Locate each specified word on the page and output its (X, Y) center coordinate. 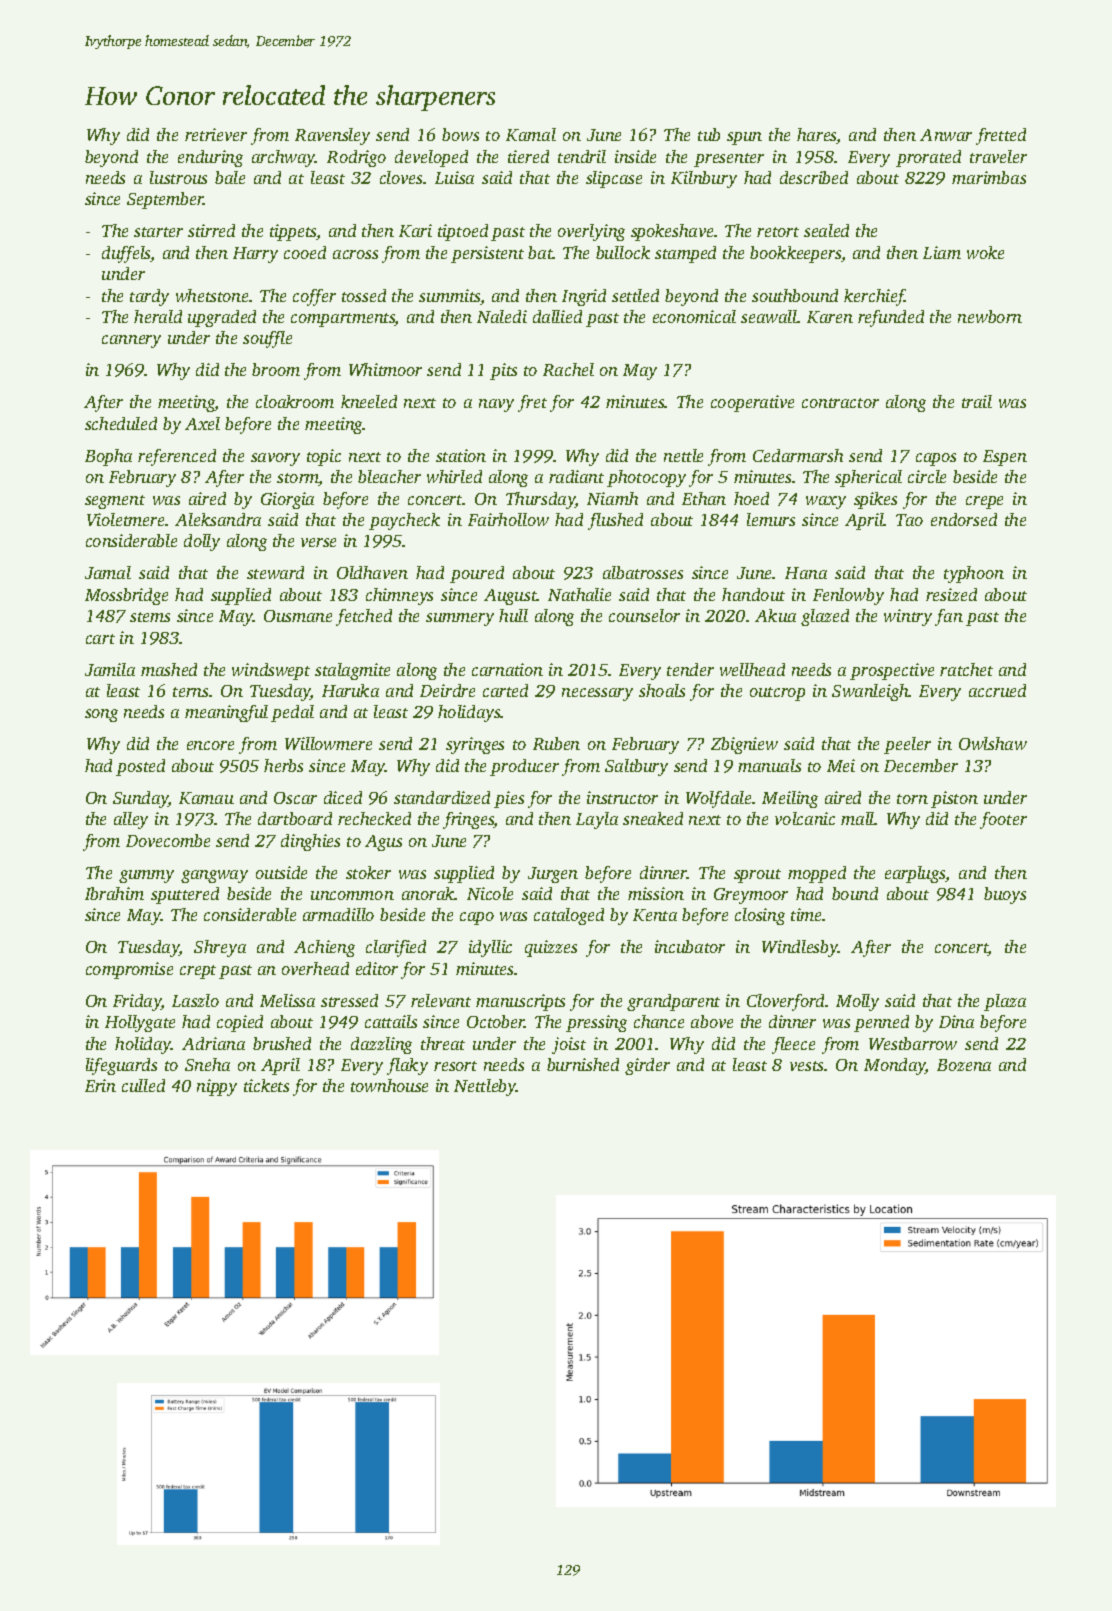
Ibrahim (114, 893)
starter (158, 232)
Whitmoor (385, 369)
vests (806, 1066)
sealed (826, 230)
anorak (428, 893)
